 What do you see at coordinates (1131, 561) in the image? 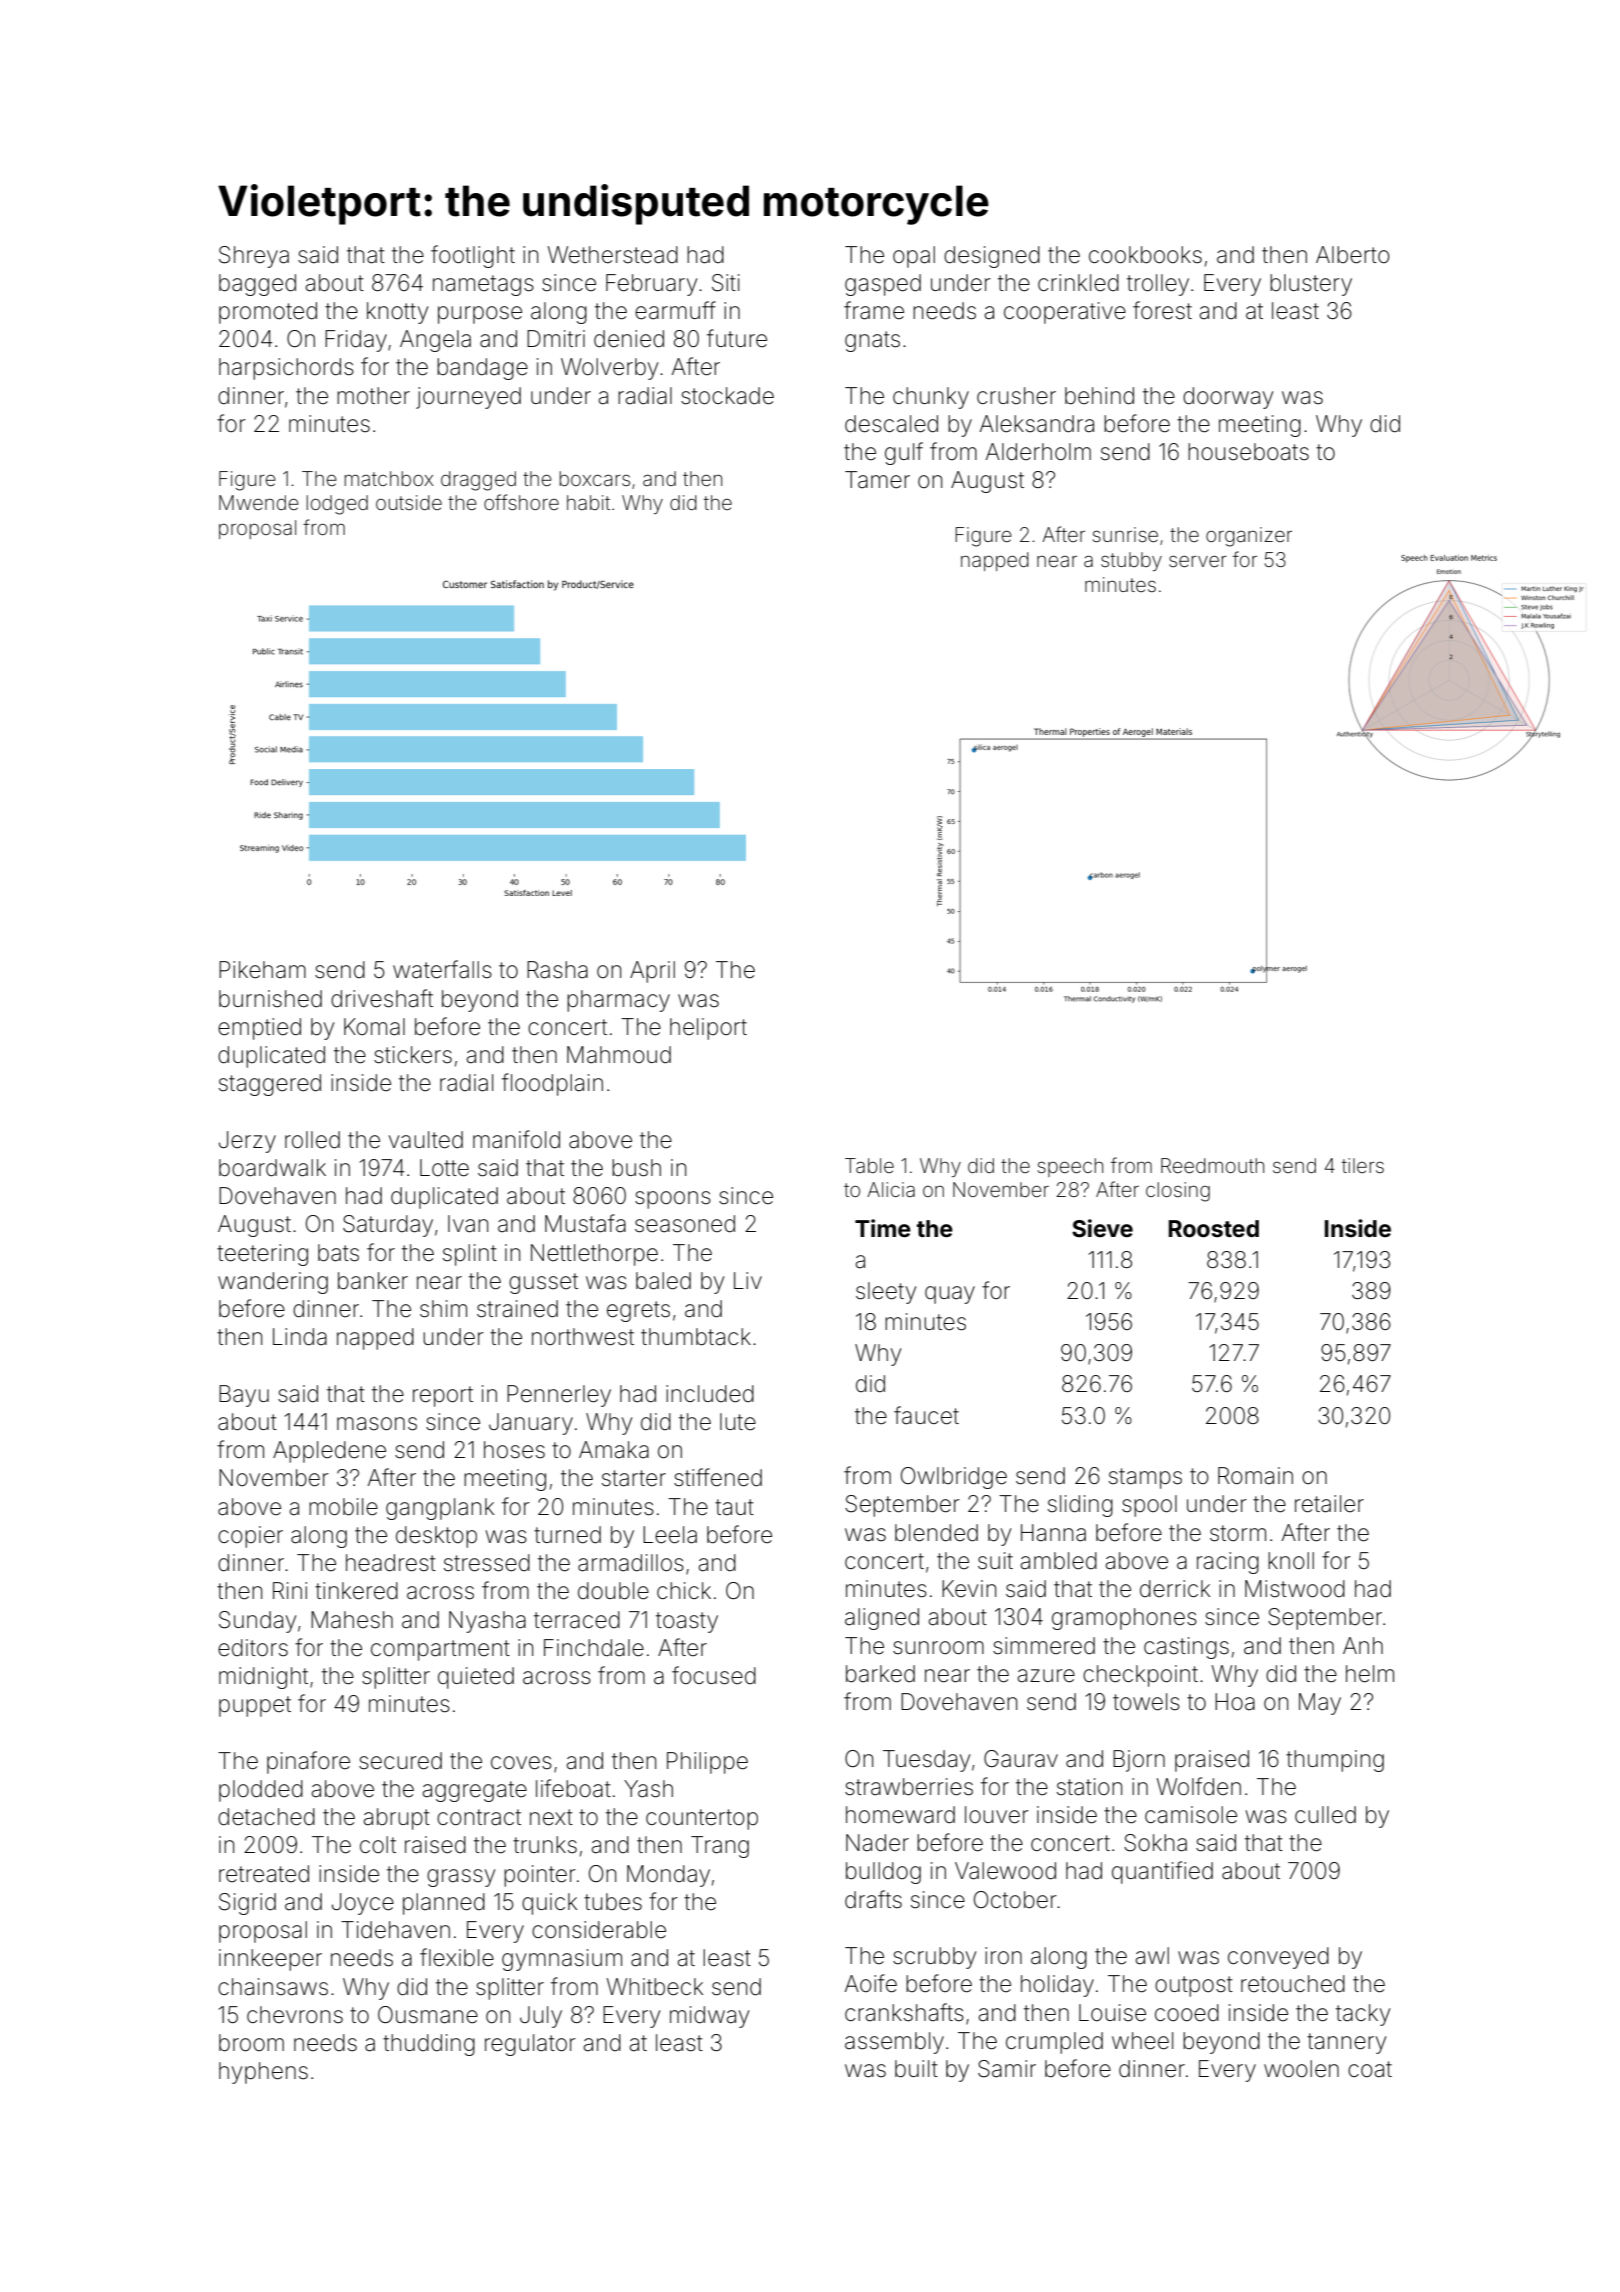
I see `stubby` at bounding box center [1131, 561].
